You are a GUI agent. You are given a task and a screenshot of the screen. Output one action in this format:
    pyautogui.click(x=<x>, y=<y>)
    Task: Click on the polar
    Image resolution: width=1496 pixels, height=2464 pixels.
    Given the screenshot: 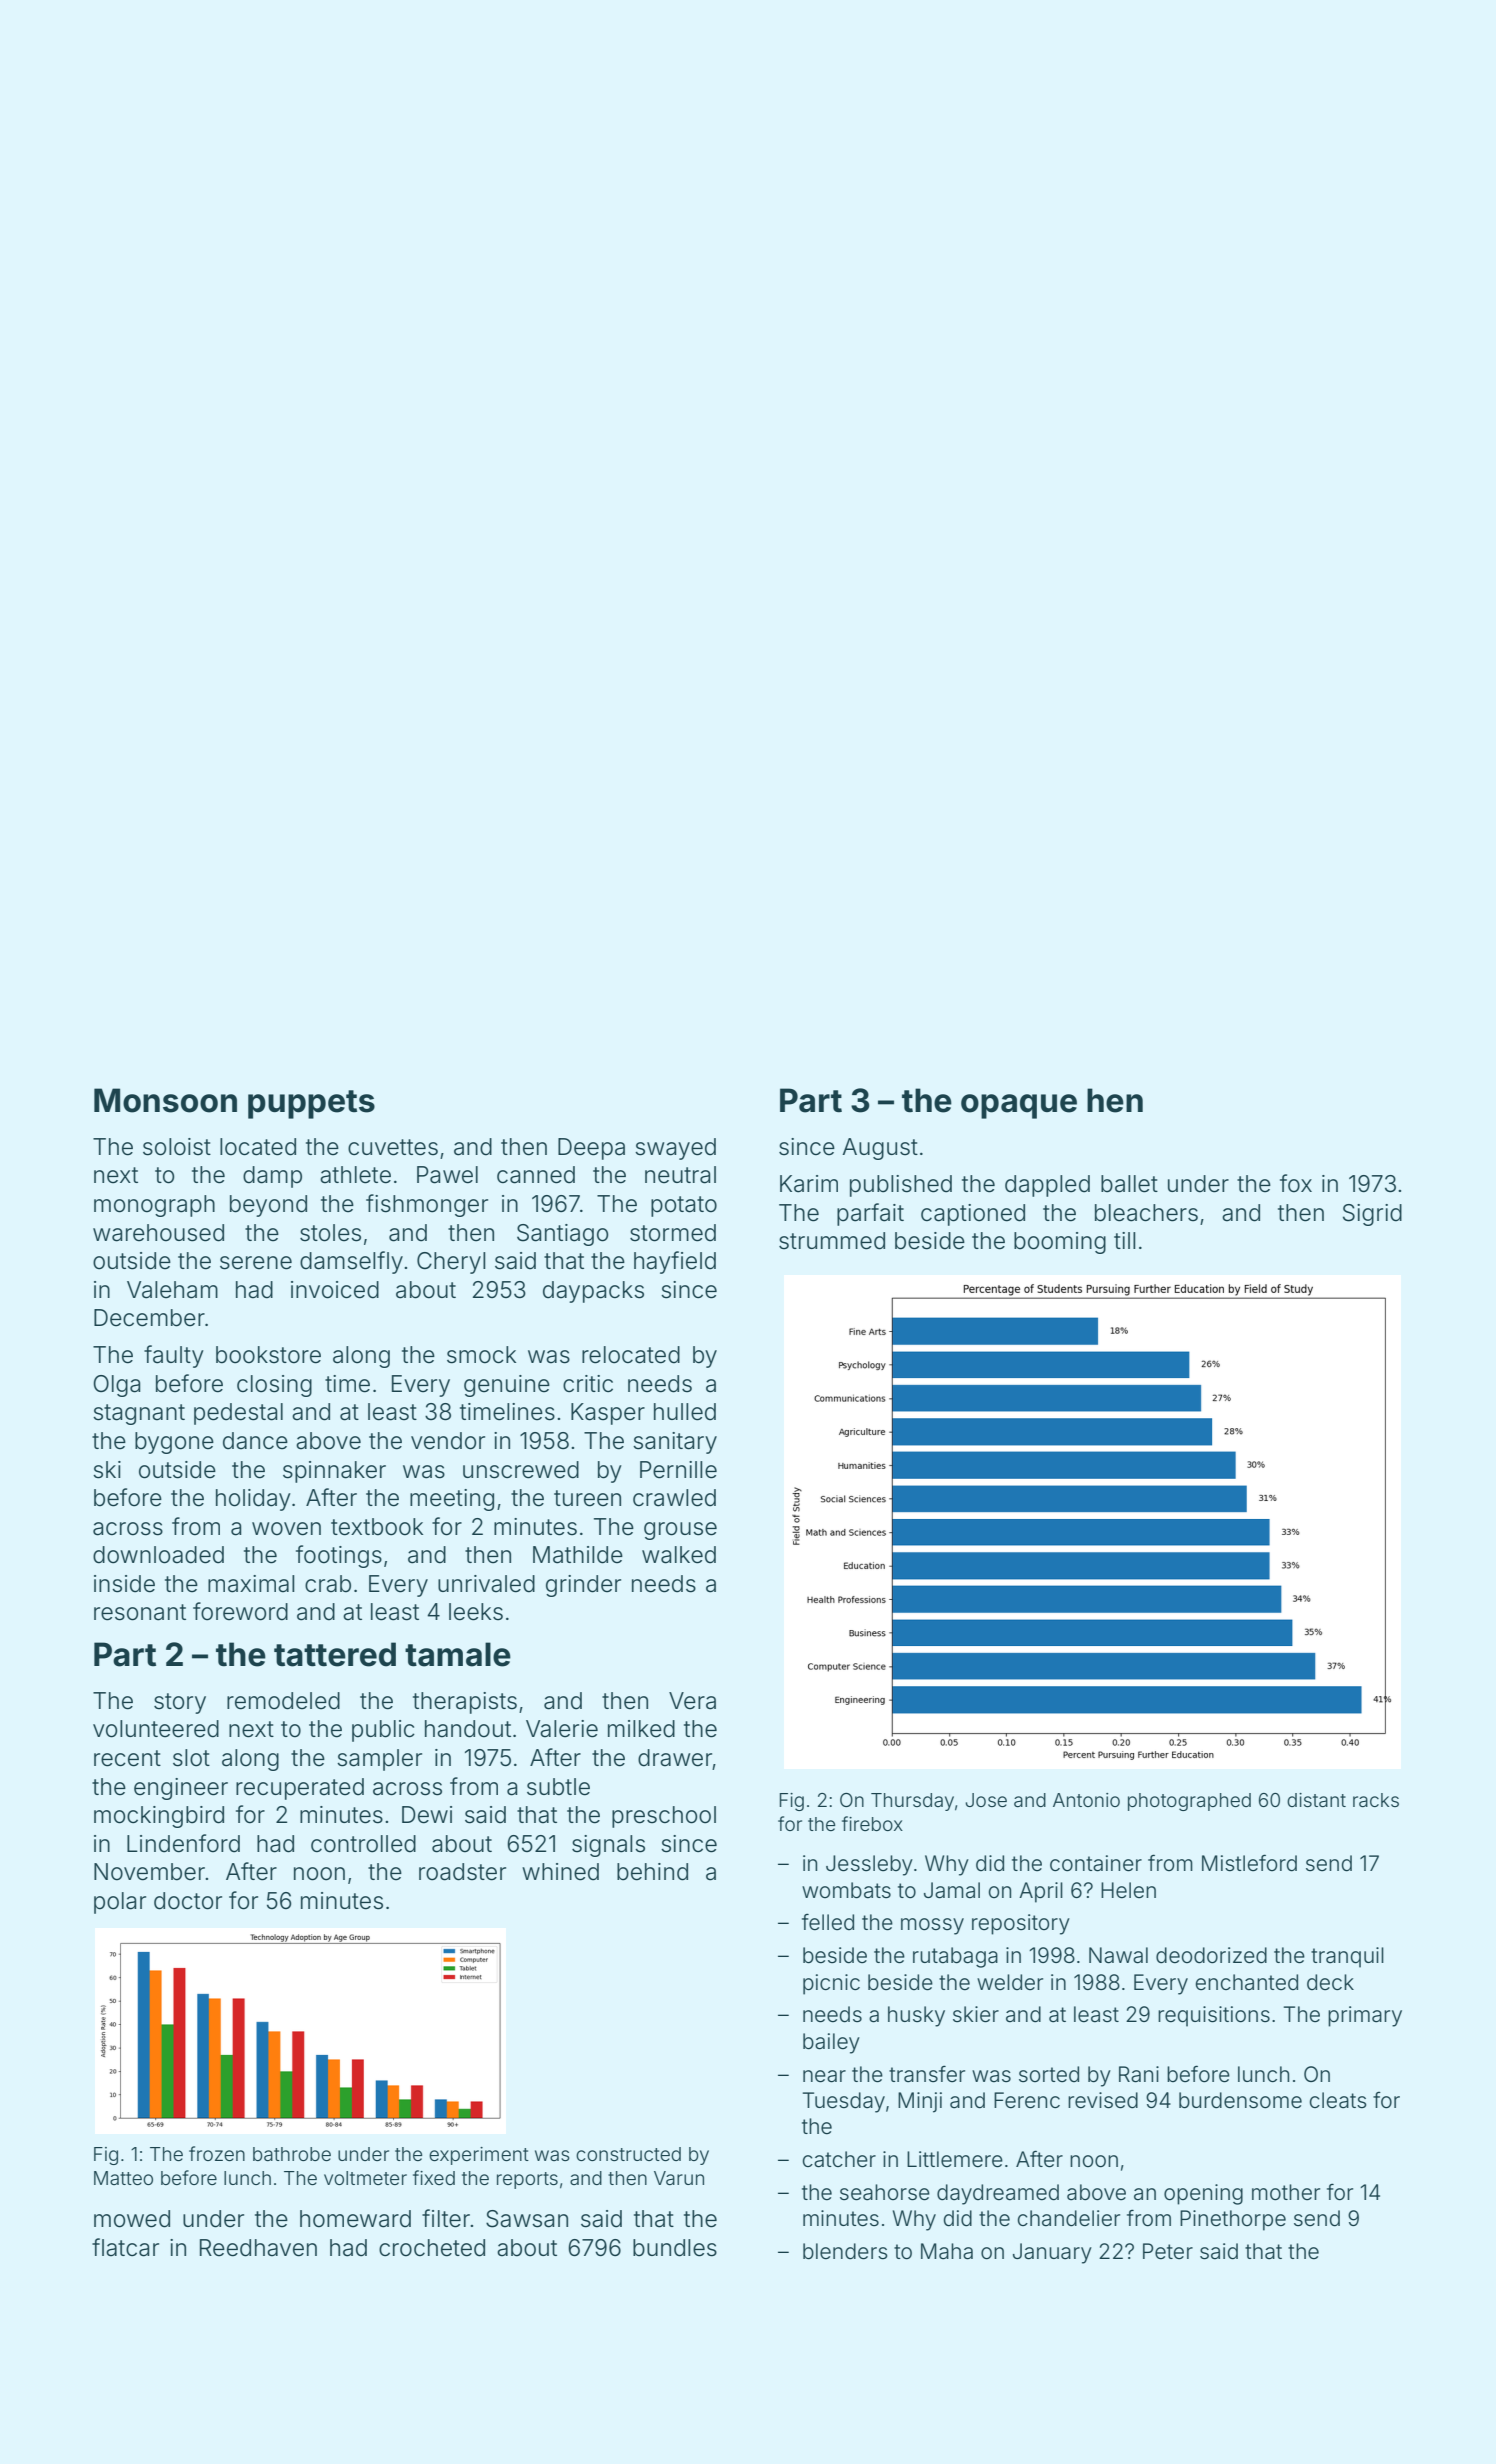 What is the action you would take?
    pyautogui.click(x=120, y=1903)
